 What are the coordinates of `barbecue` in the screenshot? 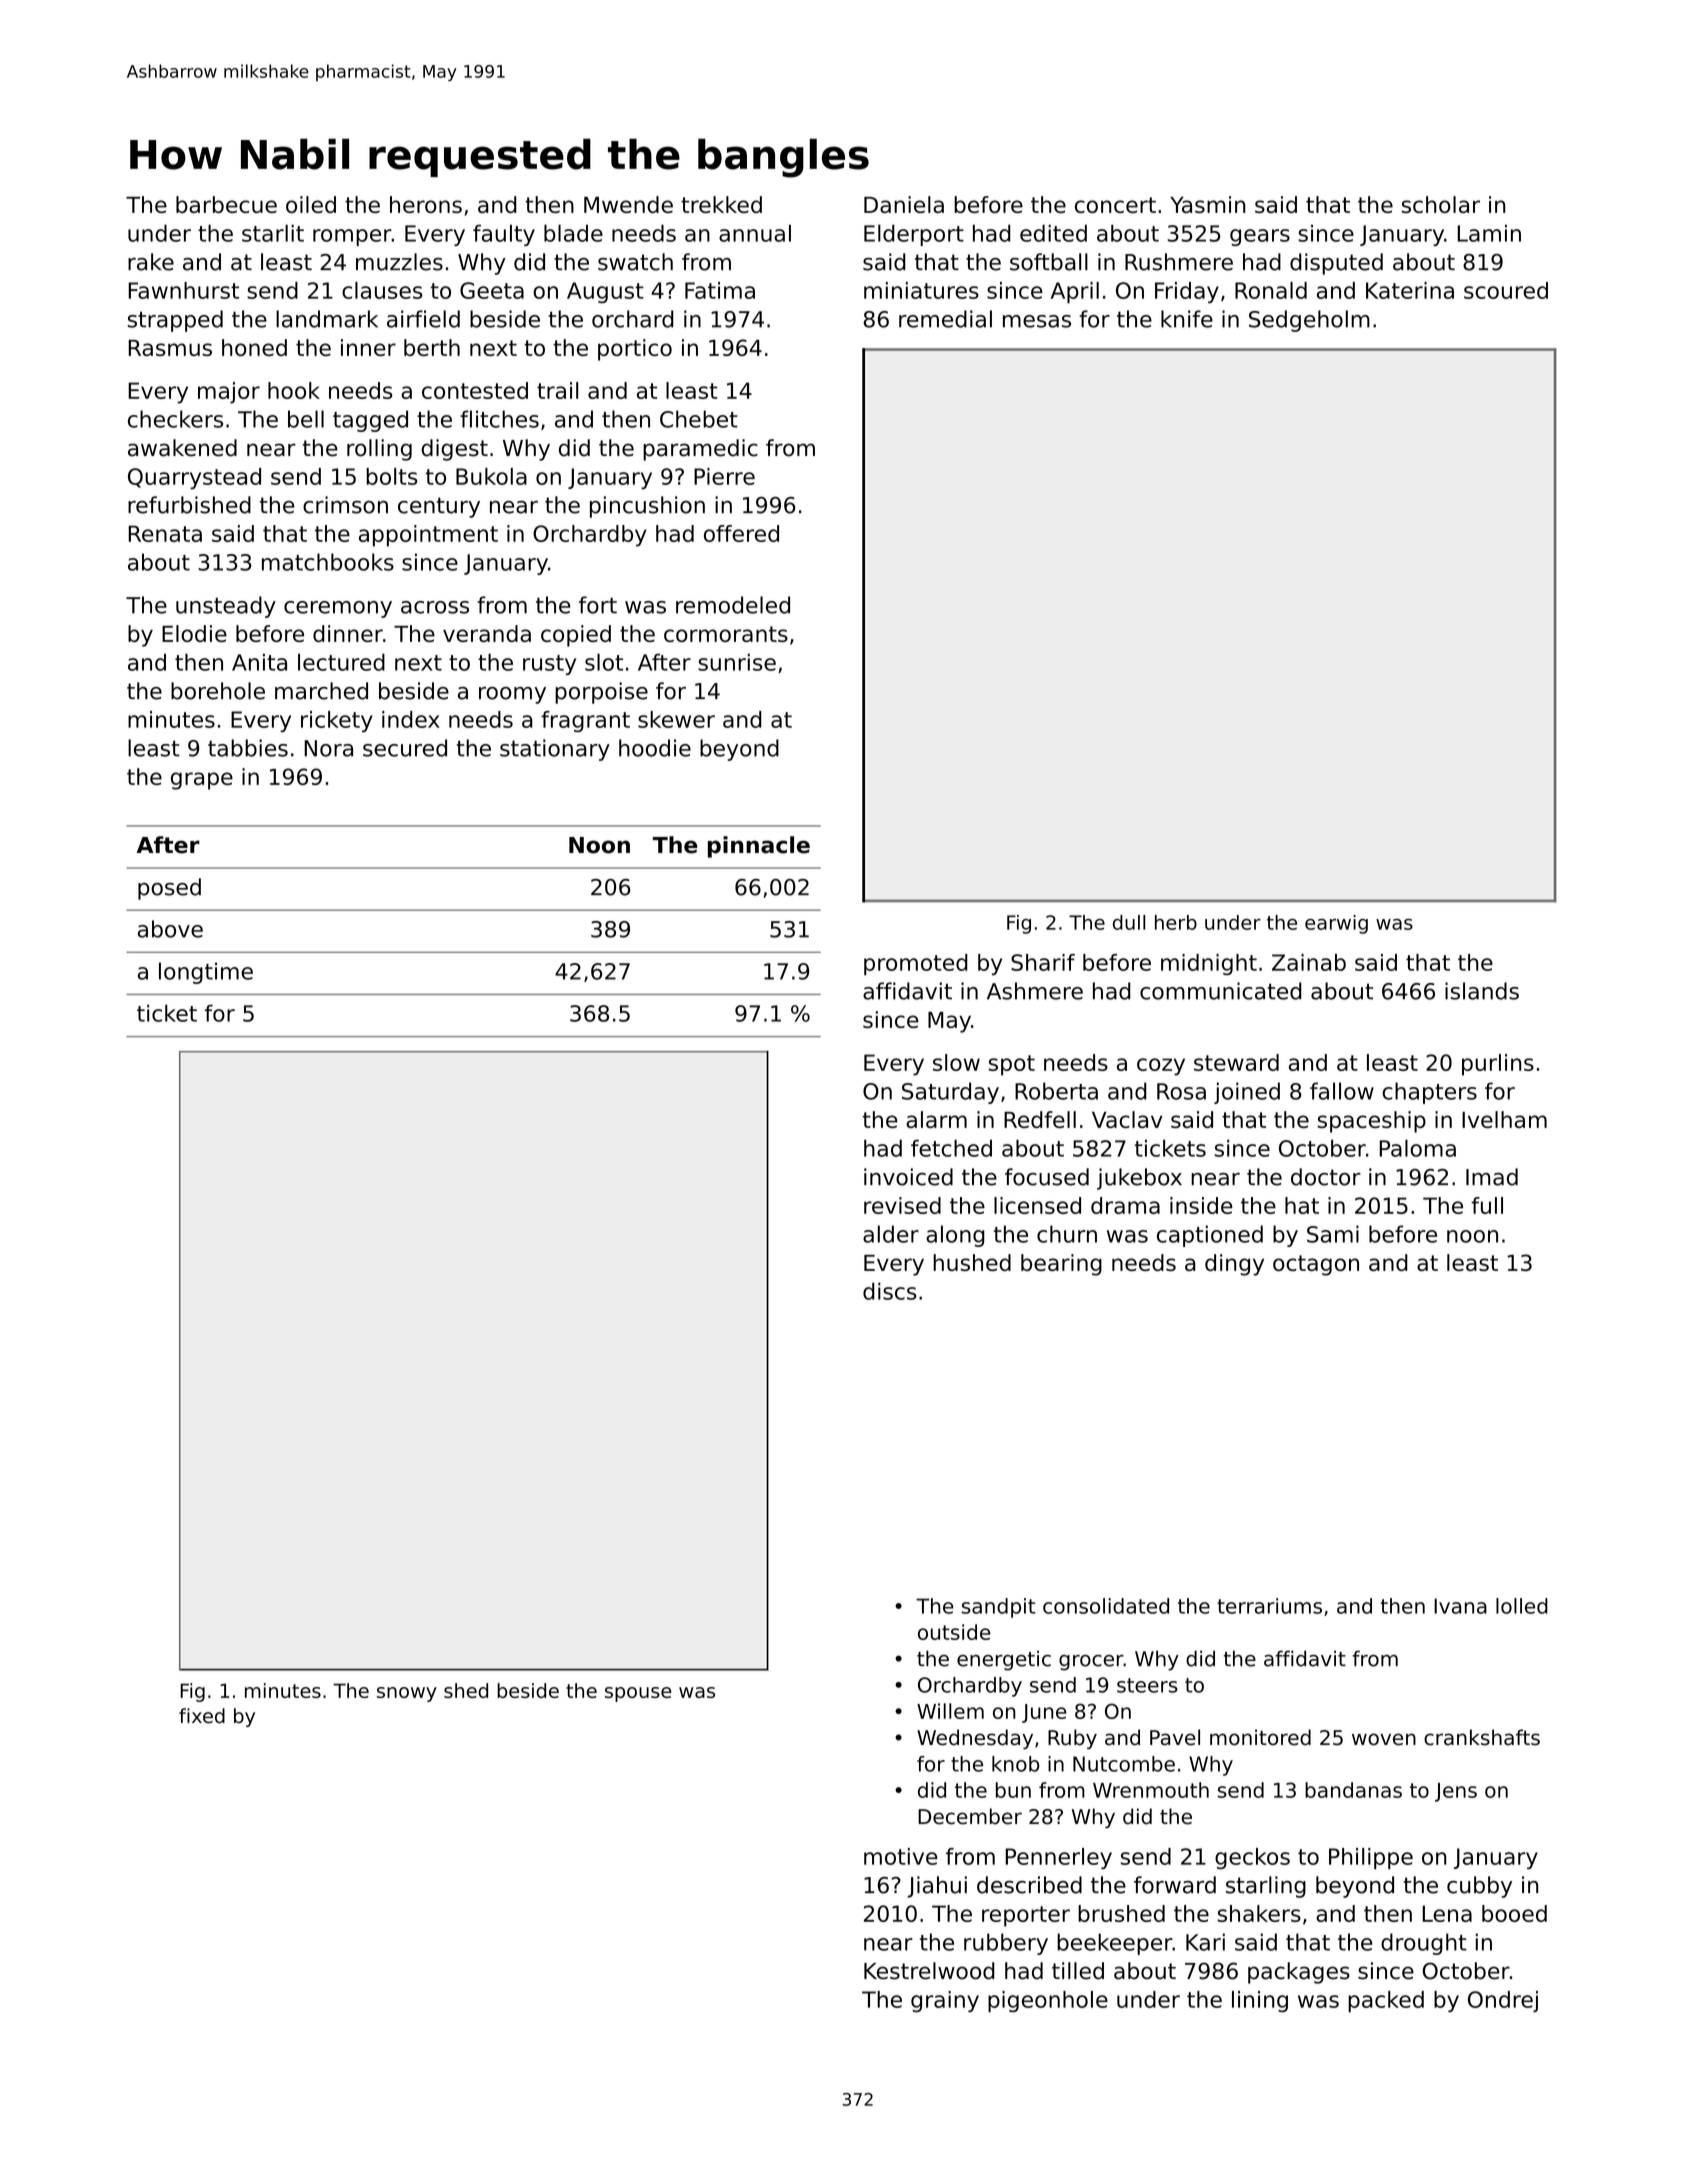 It's located at (226, 204).
